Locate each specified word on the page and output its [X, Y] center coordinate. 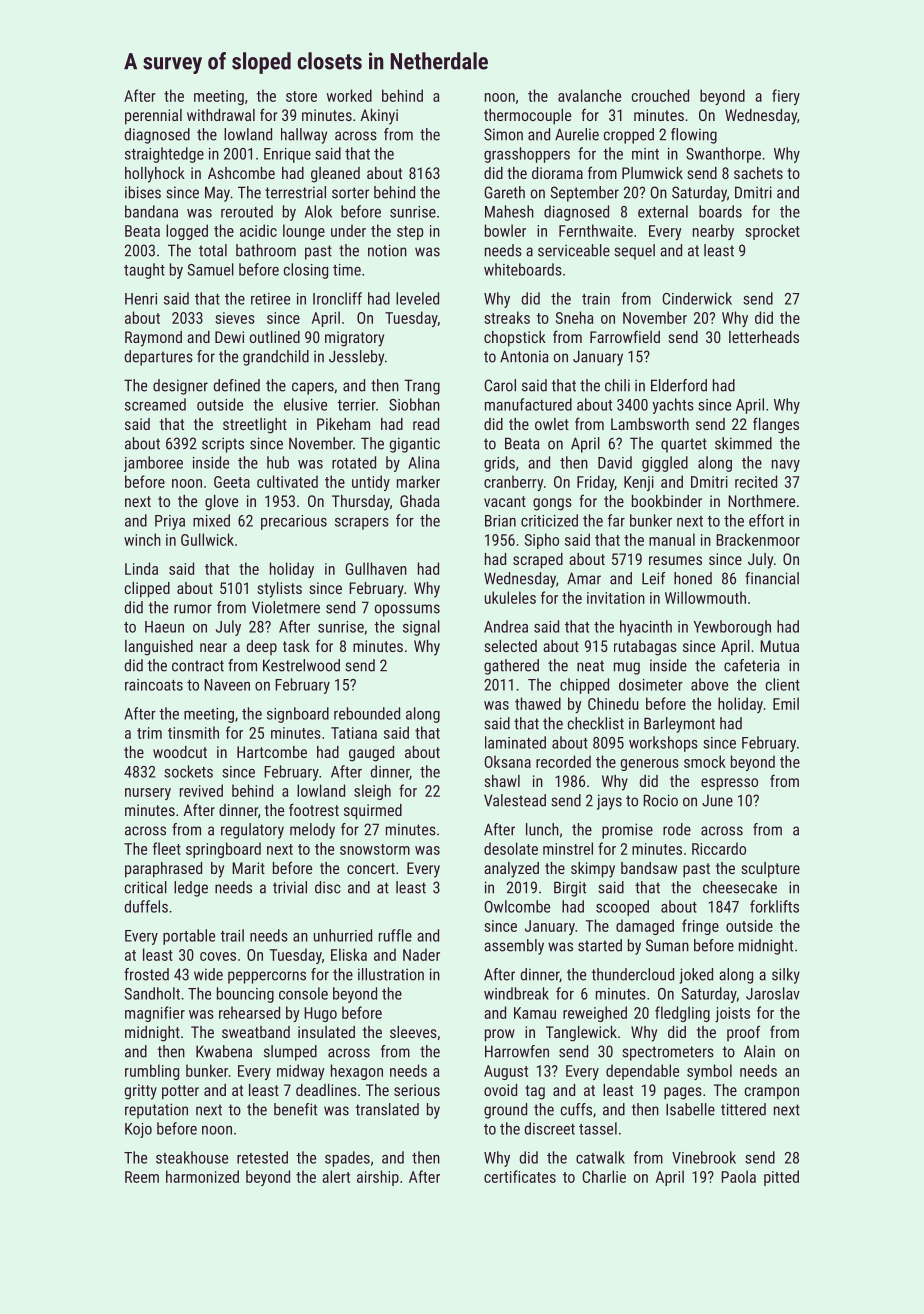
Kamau [535, 1013]
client [783, 684]
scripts [223, 445]
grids [499, 464]
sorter [350, 193]
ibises [143, 192]
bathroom [266, 250]
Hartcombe [272, 752]
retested [262, 1157]
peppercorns [267, 977]
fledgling [682, 1014]
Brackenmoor [758, 539]
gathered [511, 667]
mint [645, 154]
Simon [503, 134]
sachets [758, 173]
